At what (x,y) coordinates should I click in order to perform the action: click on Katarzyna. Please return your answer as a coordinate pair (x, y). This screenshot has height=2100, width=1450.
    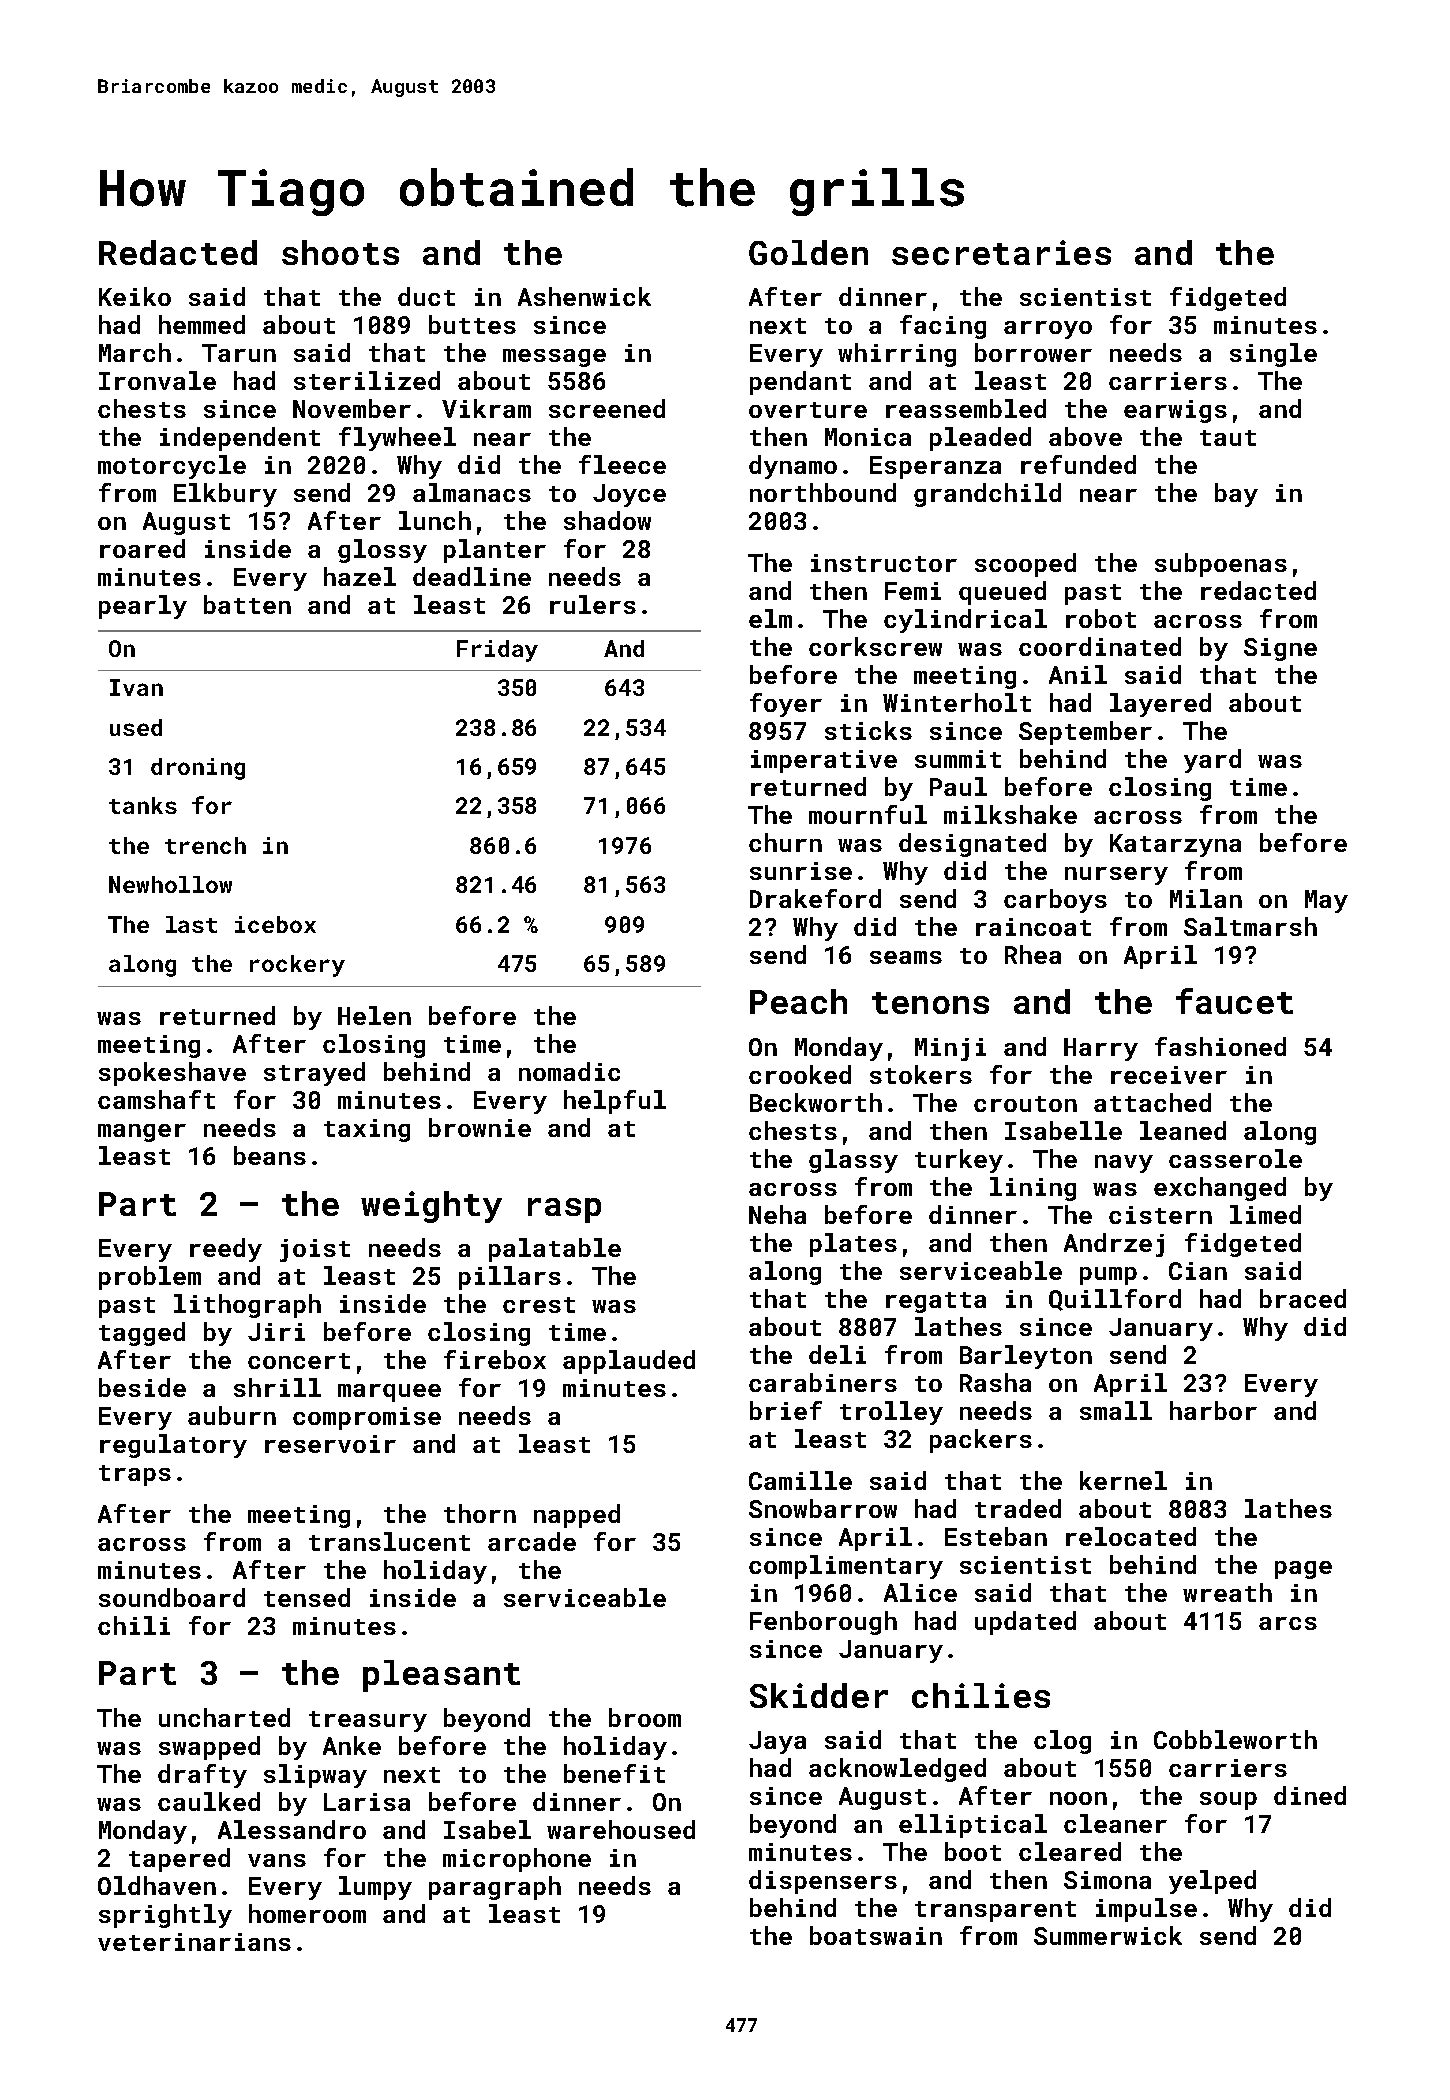
    Looking at the image, I should click on (1175, 845).
